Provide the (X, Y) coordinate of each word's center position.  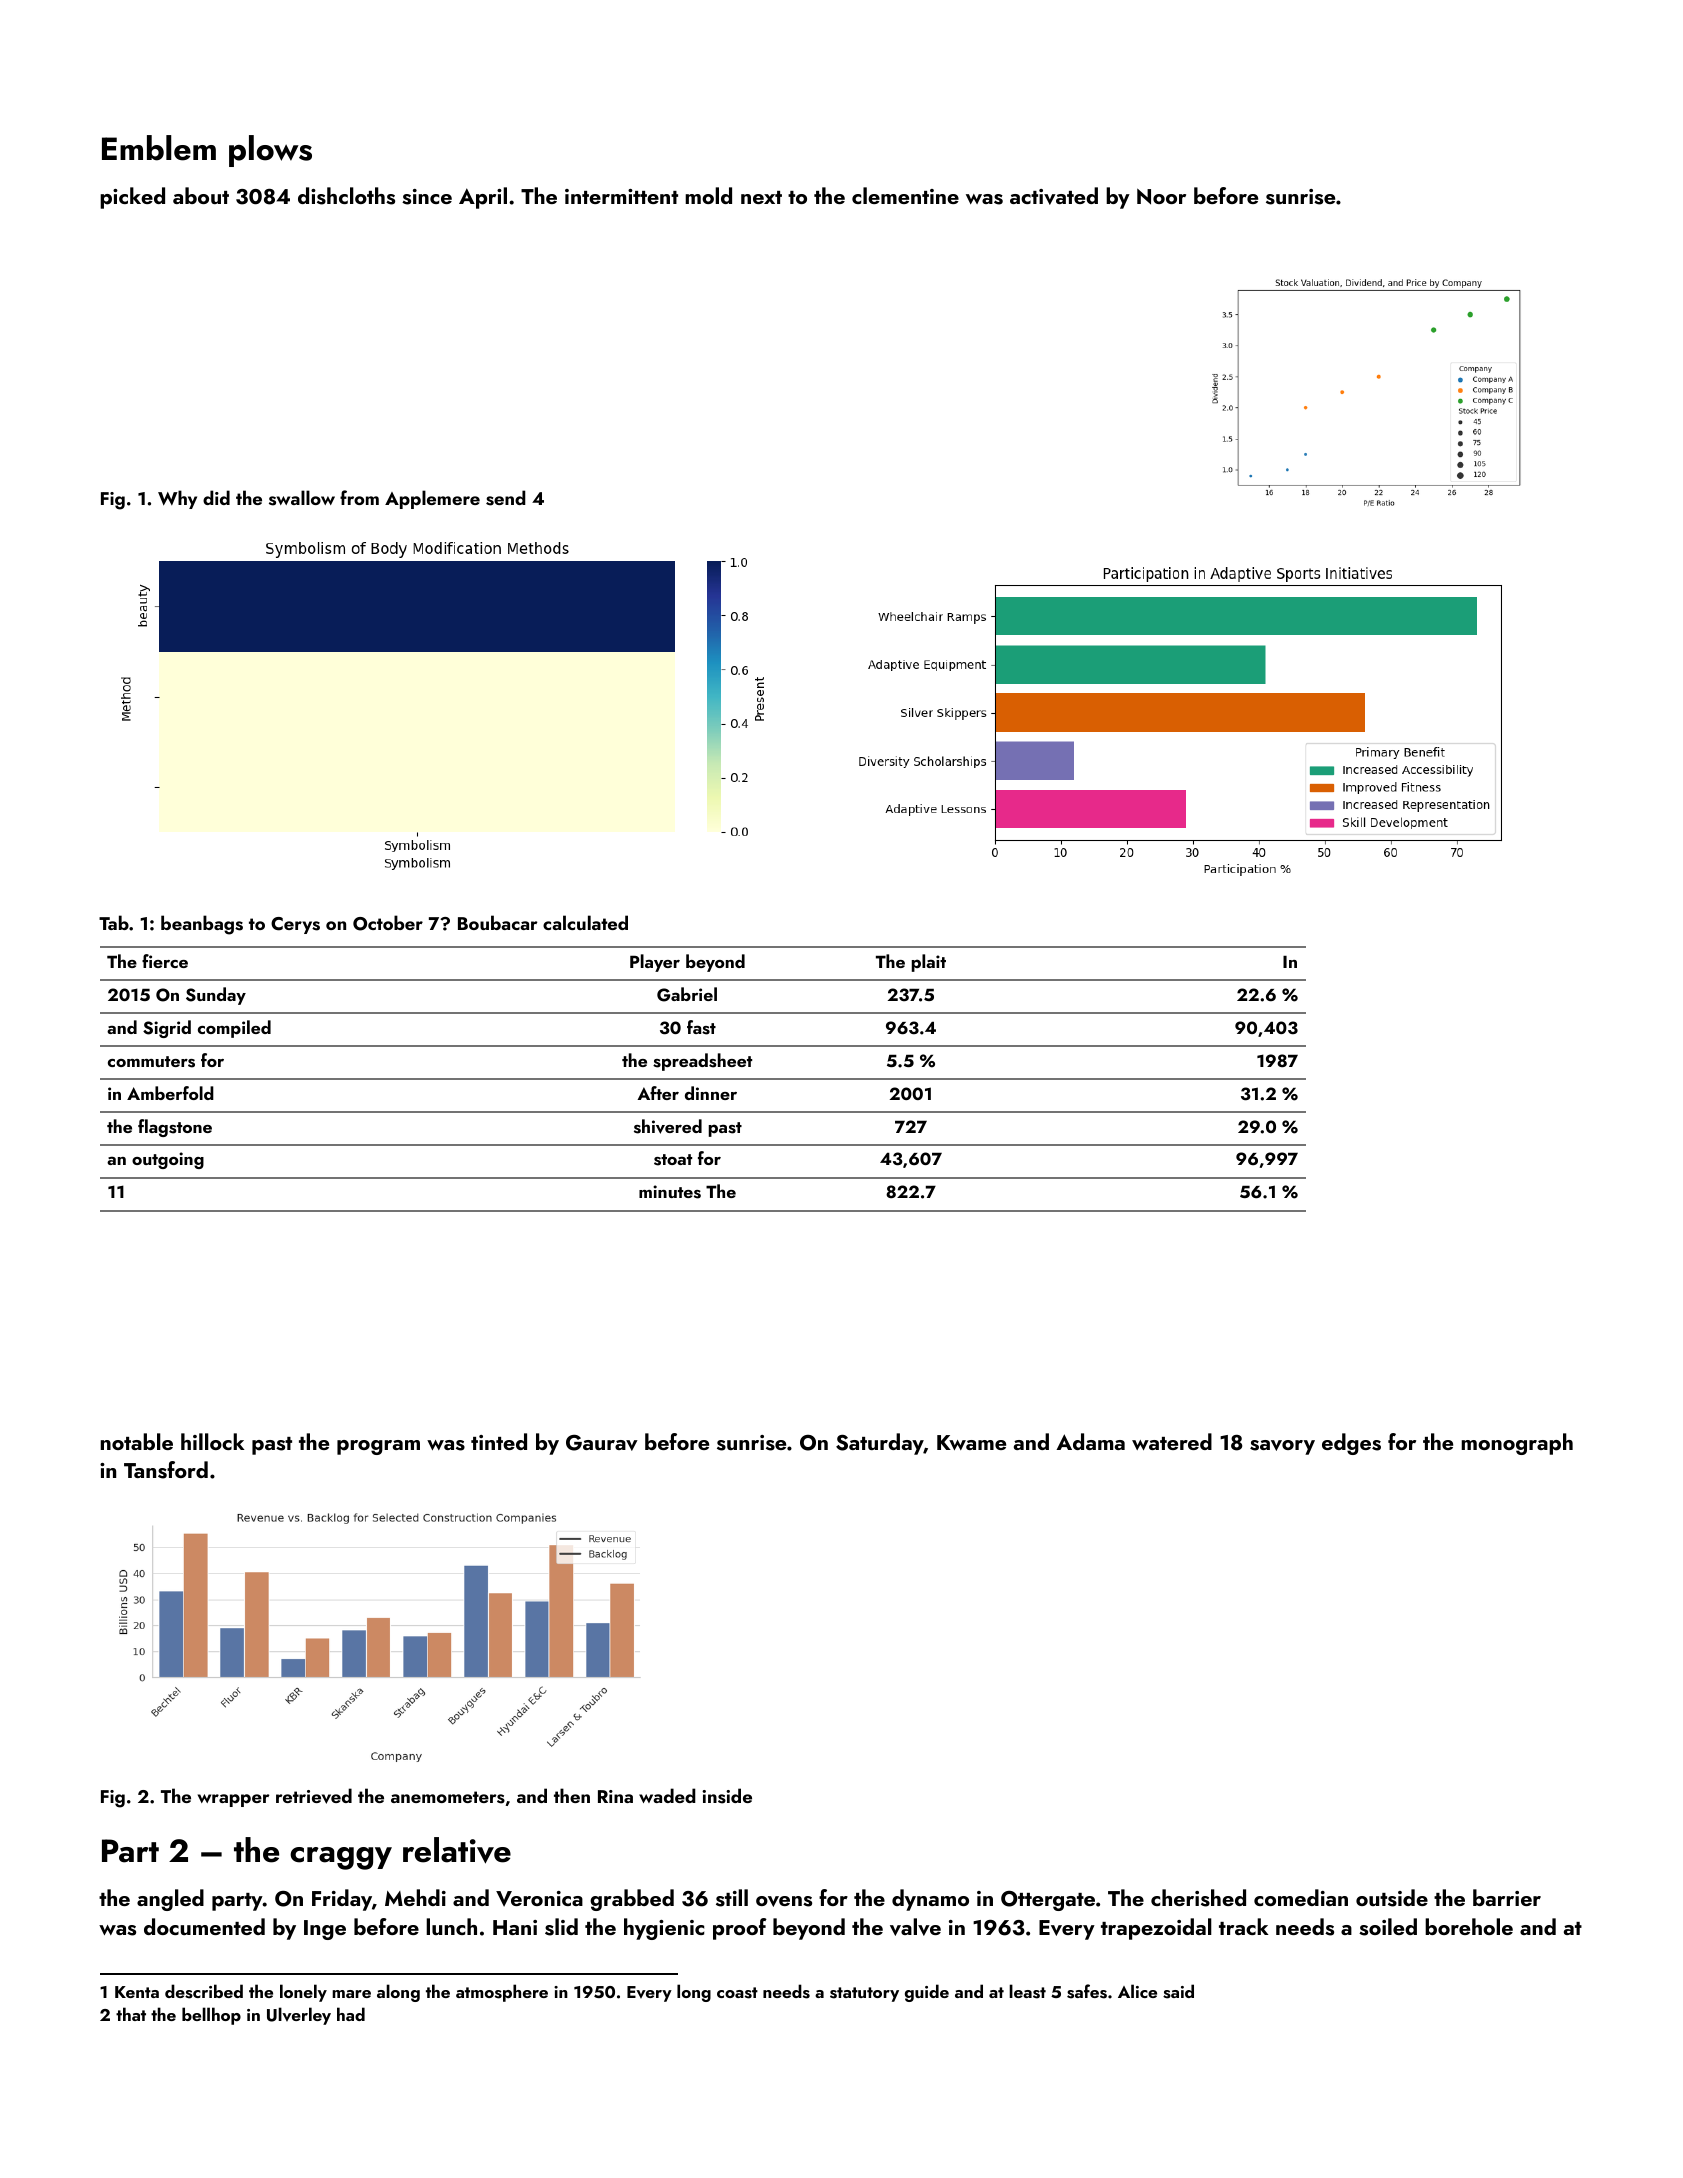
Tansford (166, 1470)
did (216, 497)
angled (170, 1900)
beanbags (202, 925)
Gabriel (687, 994)
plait (929, 963)
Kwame (971, 1442)
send (506, 498)
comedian (1301, 1897)
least (1027, 1991)
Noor (1161, 196)
